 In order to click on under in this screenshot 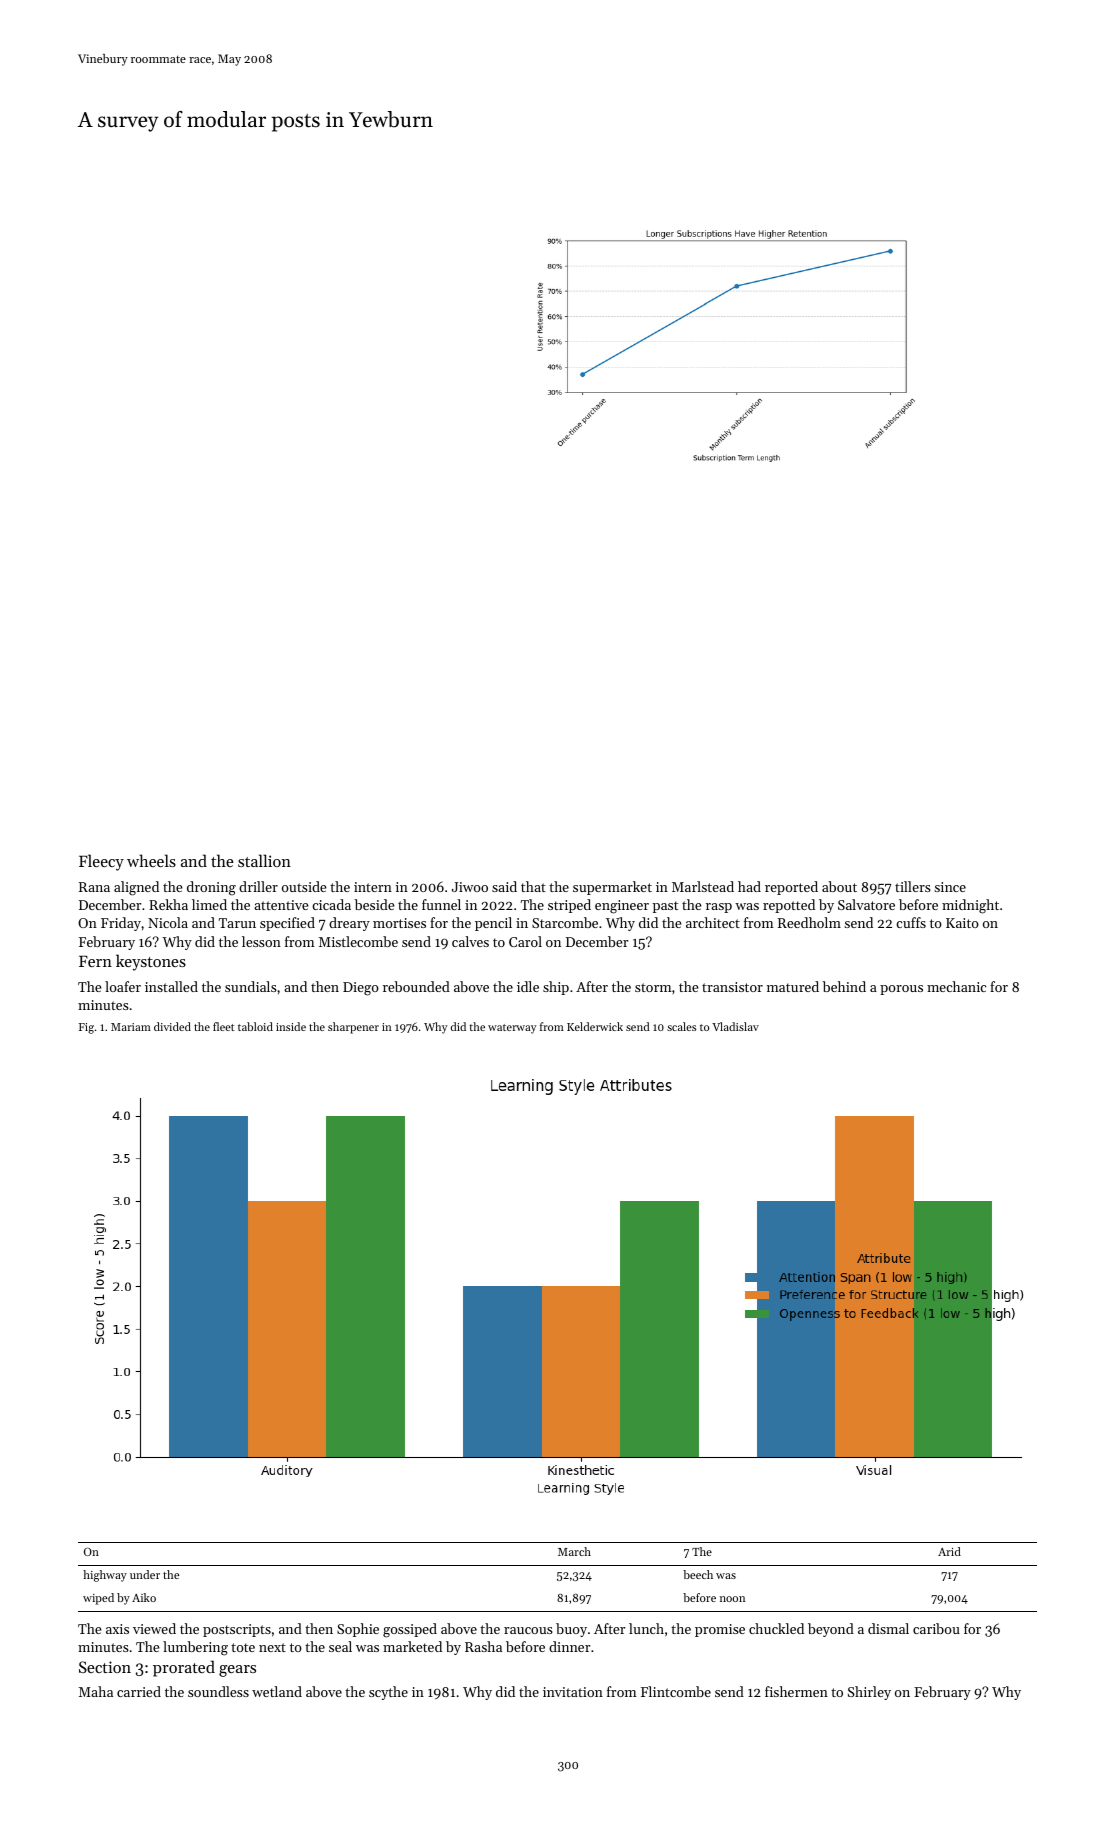, I will do `click(145, 1574)`.
